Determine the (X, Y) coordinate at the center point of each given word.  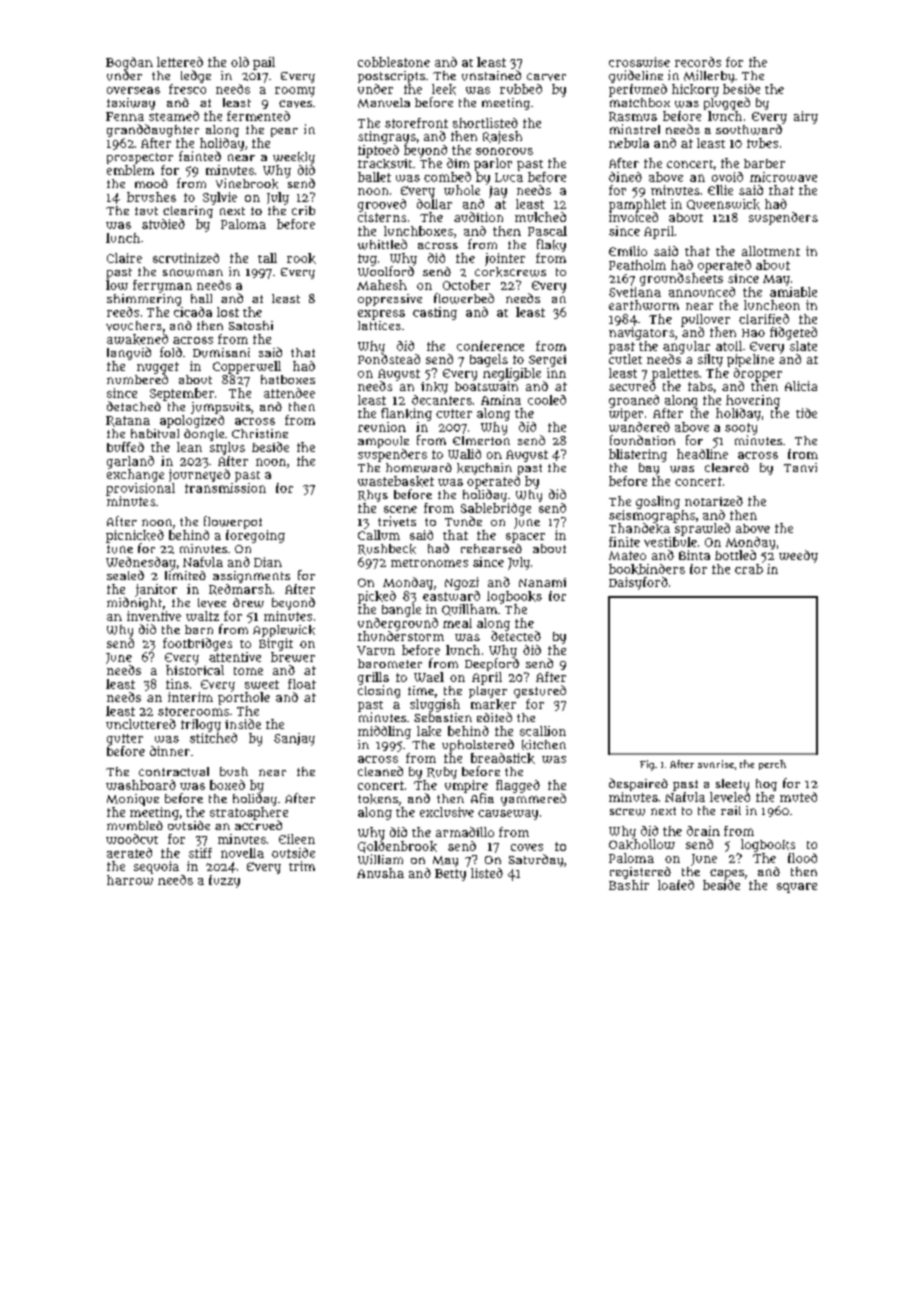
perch (772, 765)
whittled (382, 244)
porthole (244, 698)
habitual (155, 433)
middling (384, 732)
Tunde (463, 521)
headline (702, 454)
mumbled (135, 825)
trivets (397, 521)
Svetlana (635, 292)
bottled (735, 555)
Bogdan (129, 63)
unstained (491, 75)
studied (163, 224)
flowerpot (233, 522)
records (698, 62)
